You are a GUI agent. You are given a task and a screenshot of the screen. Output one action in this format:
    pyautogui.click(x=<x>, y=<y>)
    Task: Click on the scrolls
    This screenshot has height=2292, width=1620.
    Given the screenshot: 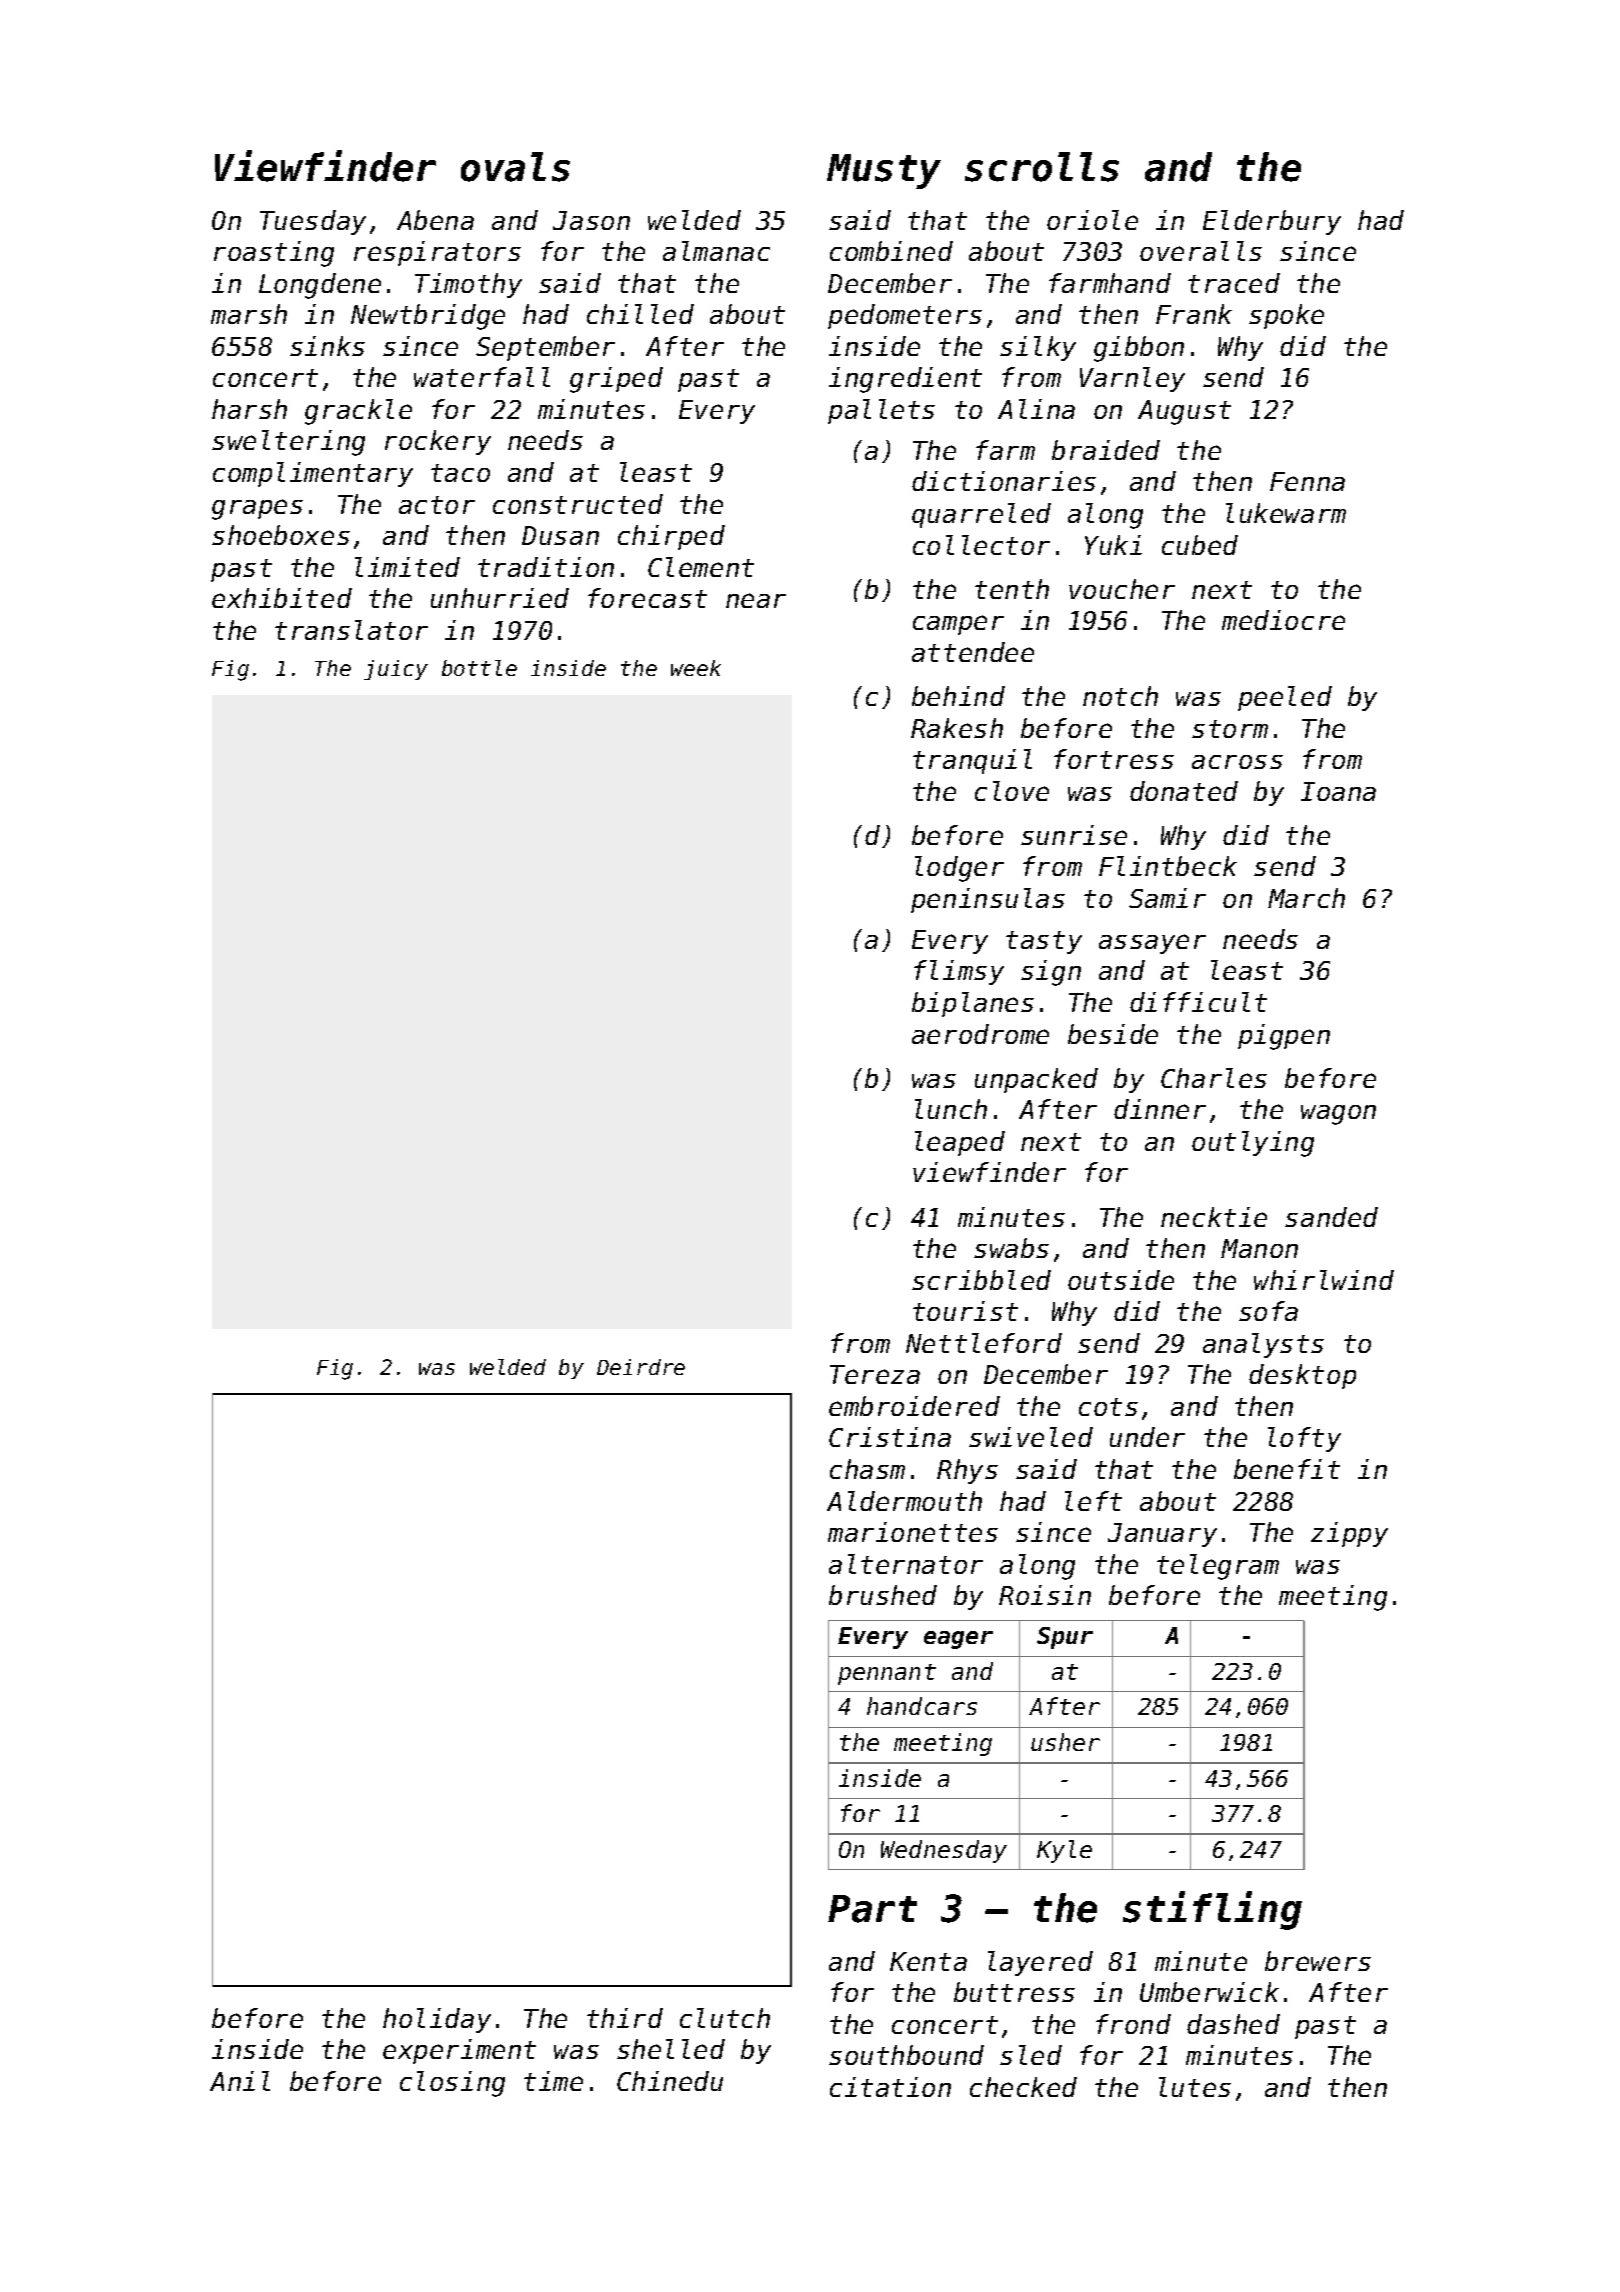 What is the action you would take?
    pyautogui.click(x=1042, y=167)
